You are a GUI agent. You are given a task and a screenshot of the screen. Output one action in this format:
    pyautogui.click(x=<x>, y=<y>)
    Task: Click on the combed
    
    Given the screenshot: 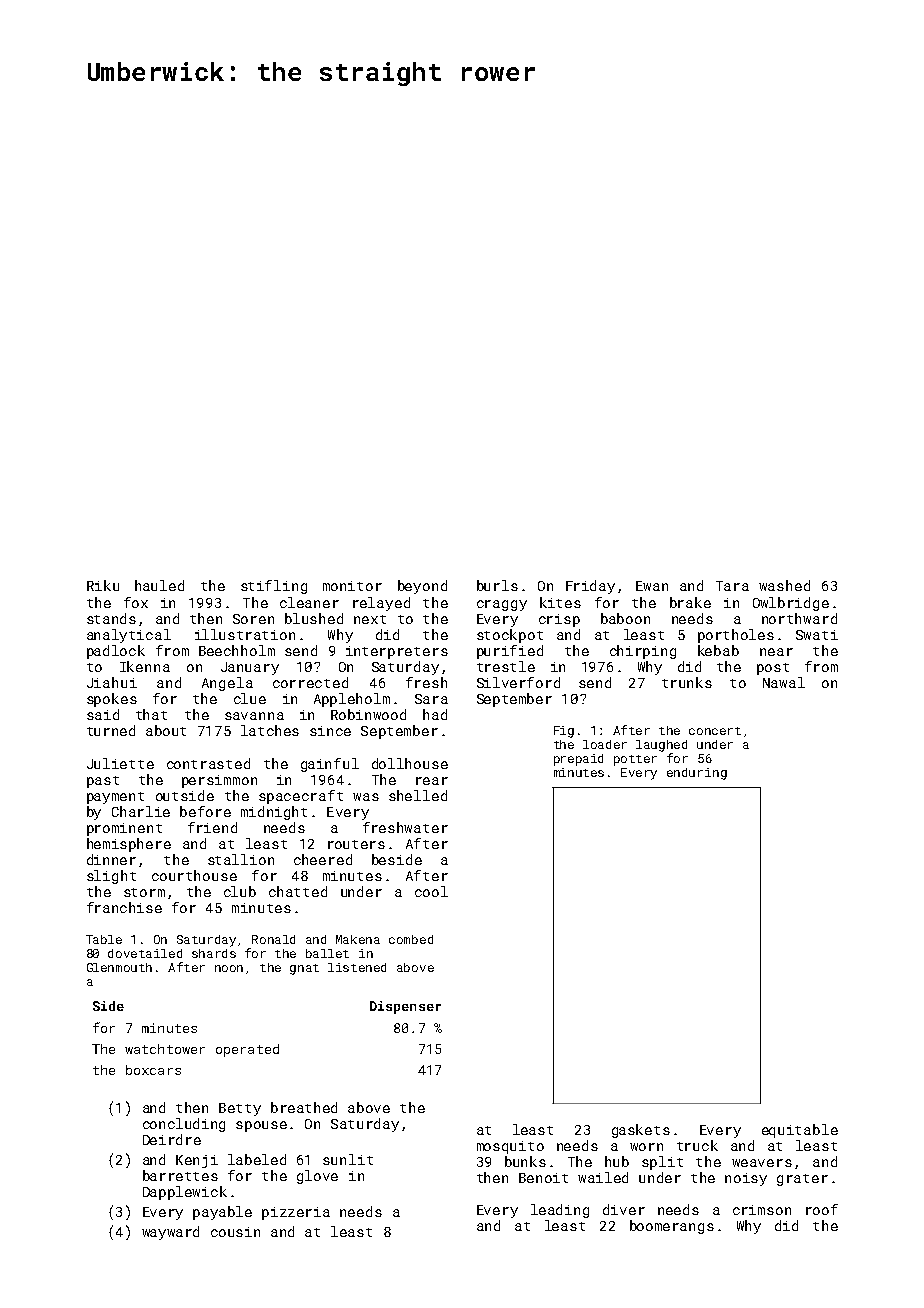 What is the action you would take?
    pyautogui.click(x=411, y=939)
